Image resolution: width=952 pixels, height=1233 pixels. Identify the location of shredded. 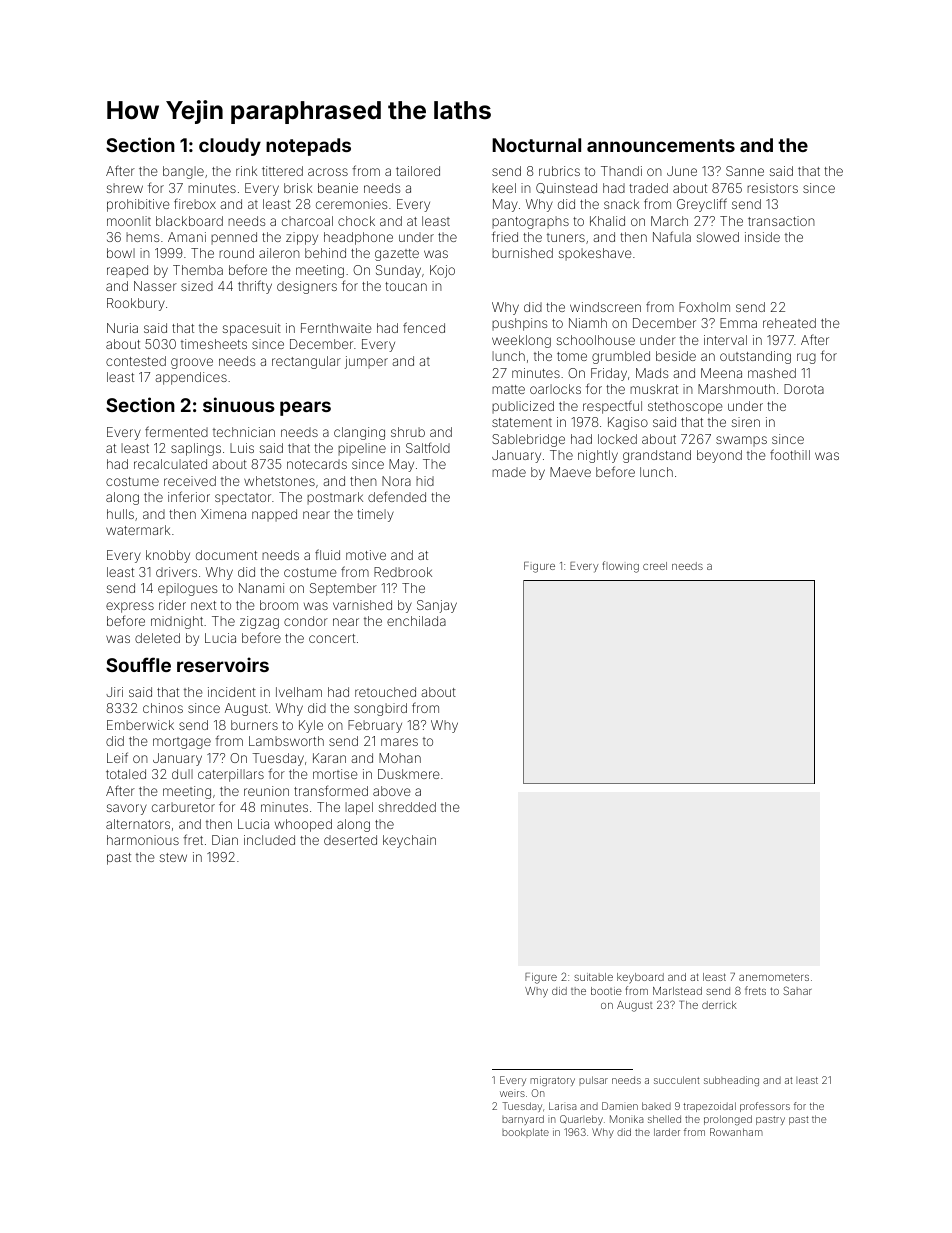
(407, 807).
